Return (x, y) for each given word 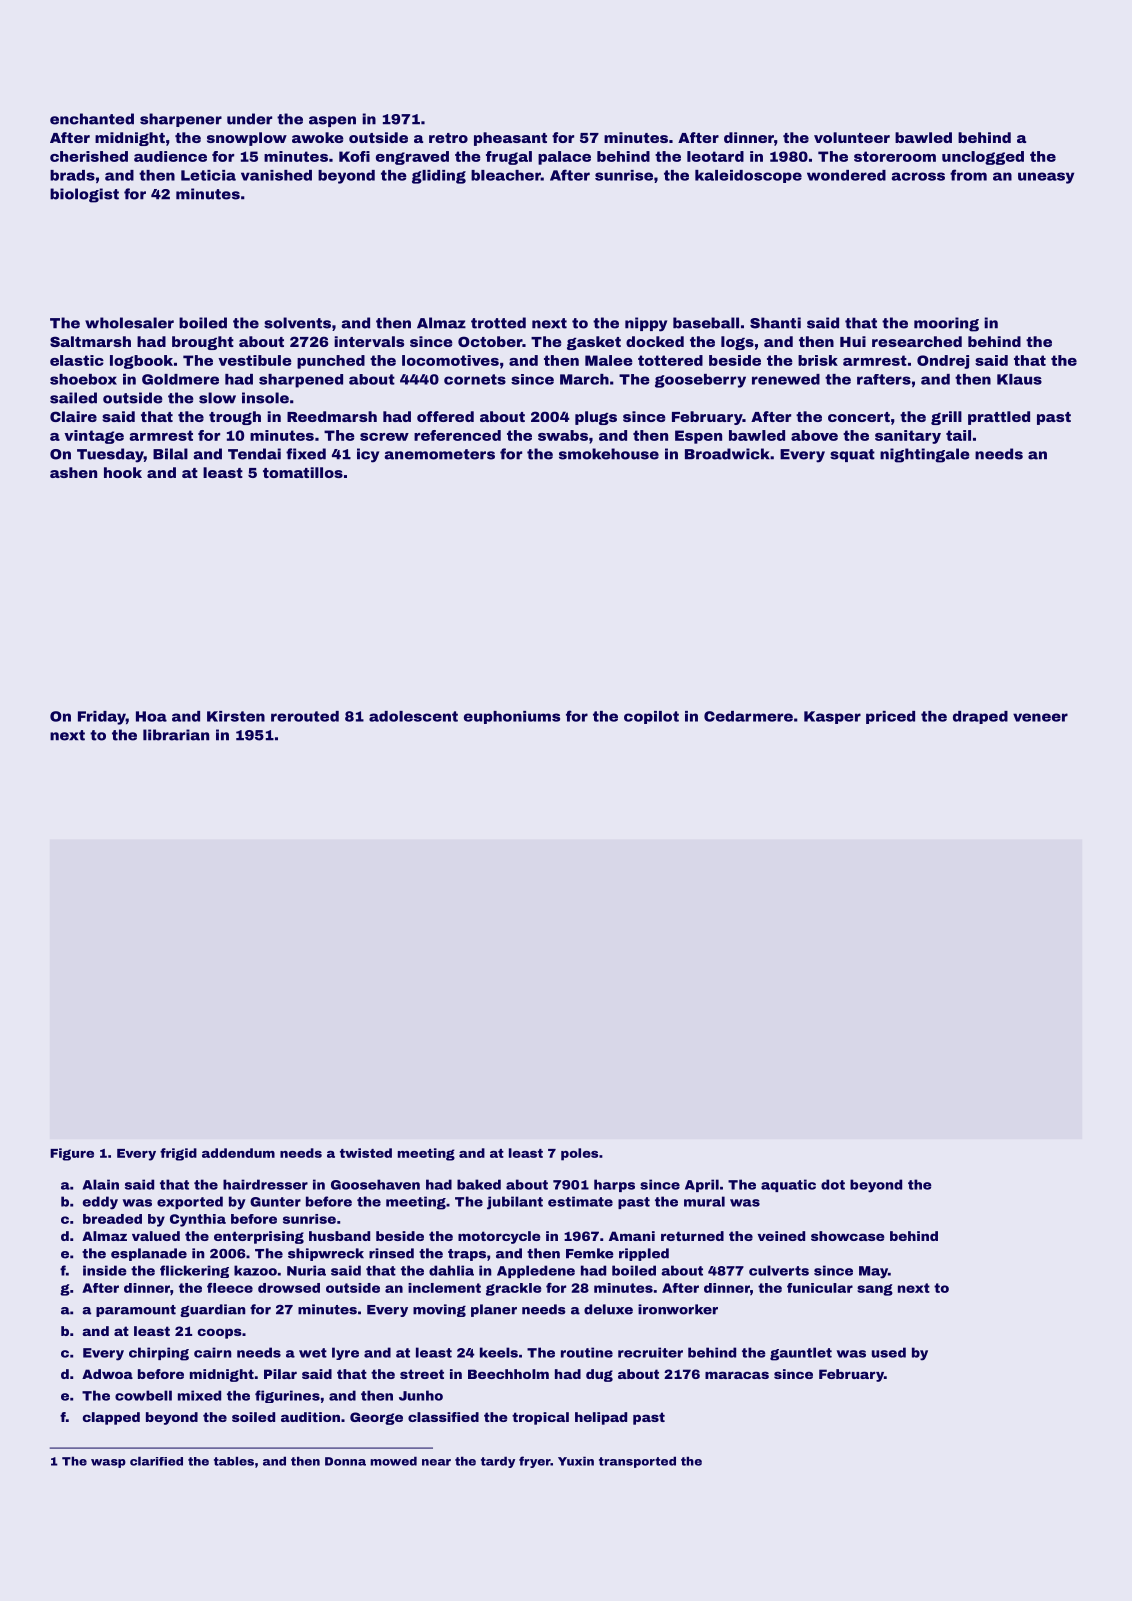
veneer (1040, 717)
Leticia (208, 175)
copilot (651, 717)
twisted (366, 1153)
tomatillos (303, 472)
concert (859, 417)
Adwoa (107, 1374)
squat (852, 455)
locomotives (450, 360)
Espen (698, 437)
